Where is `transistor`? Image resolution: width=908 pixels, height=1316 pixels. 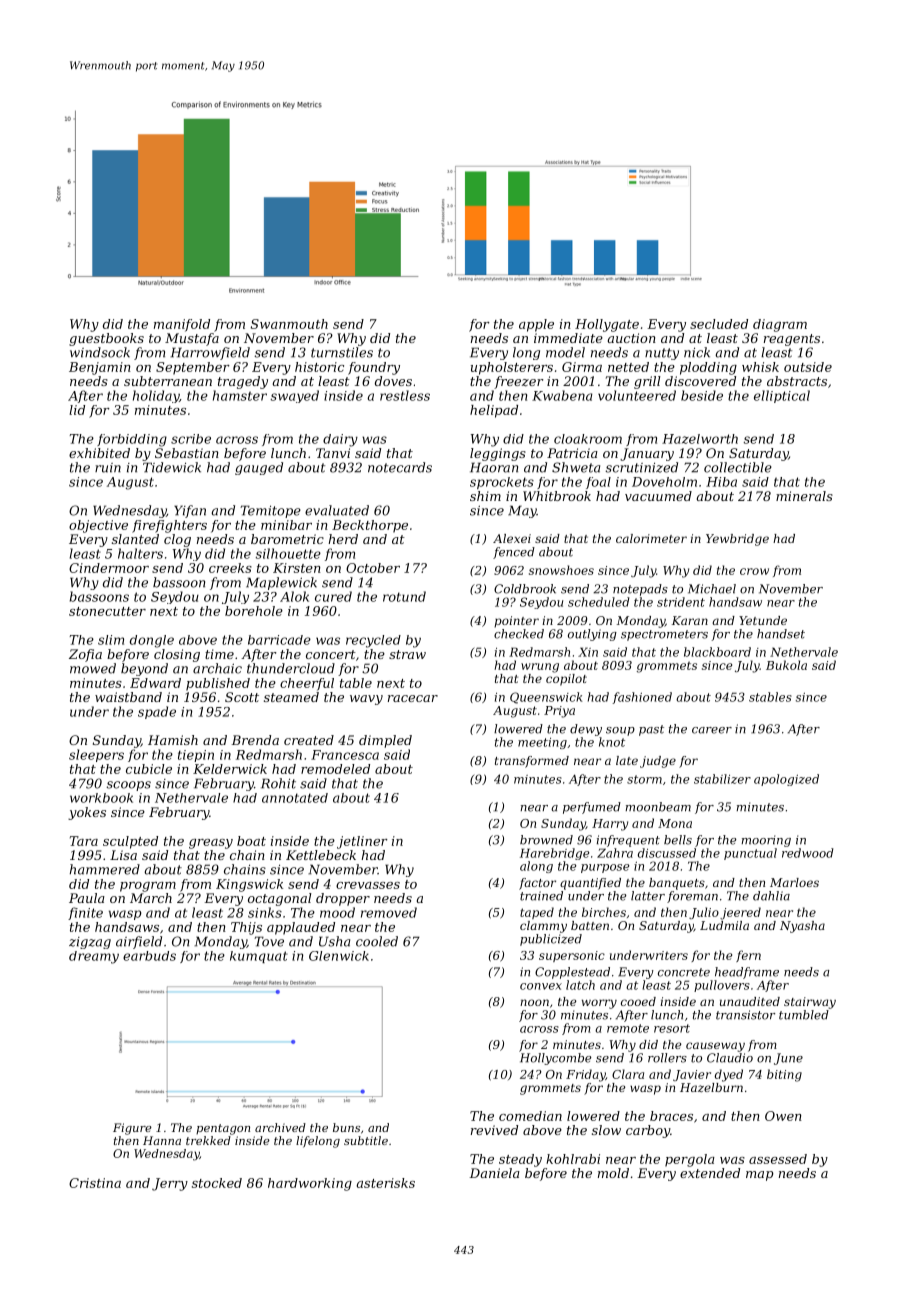 transistor is located at coordinates (745, 1015).
